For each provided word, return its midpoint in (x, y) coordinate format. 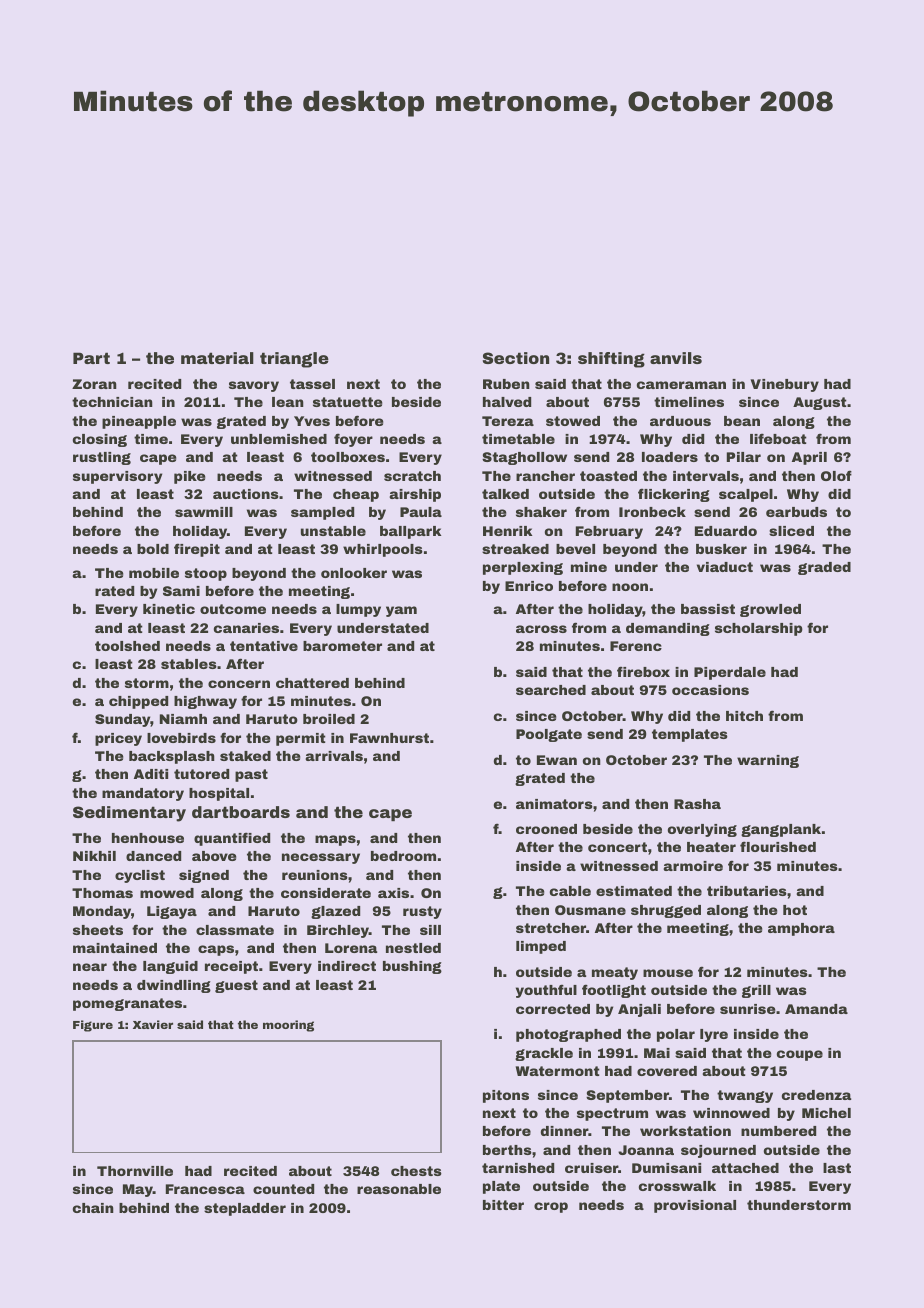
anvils (676, 358)
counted (283, 1189)
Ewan (557, 760)
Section (516, 358)
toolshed (127, 646)
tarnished (518, 1168)
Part (91, 358)
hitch (744, 716)
